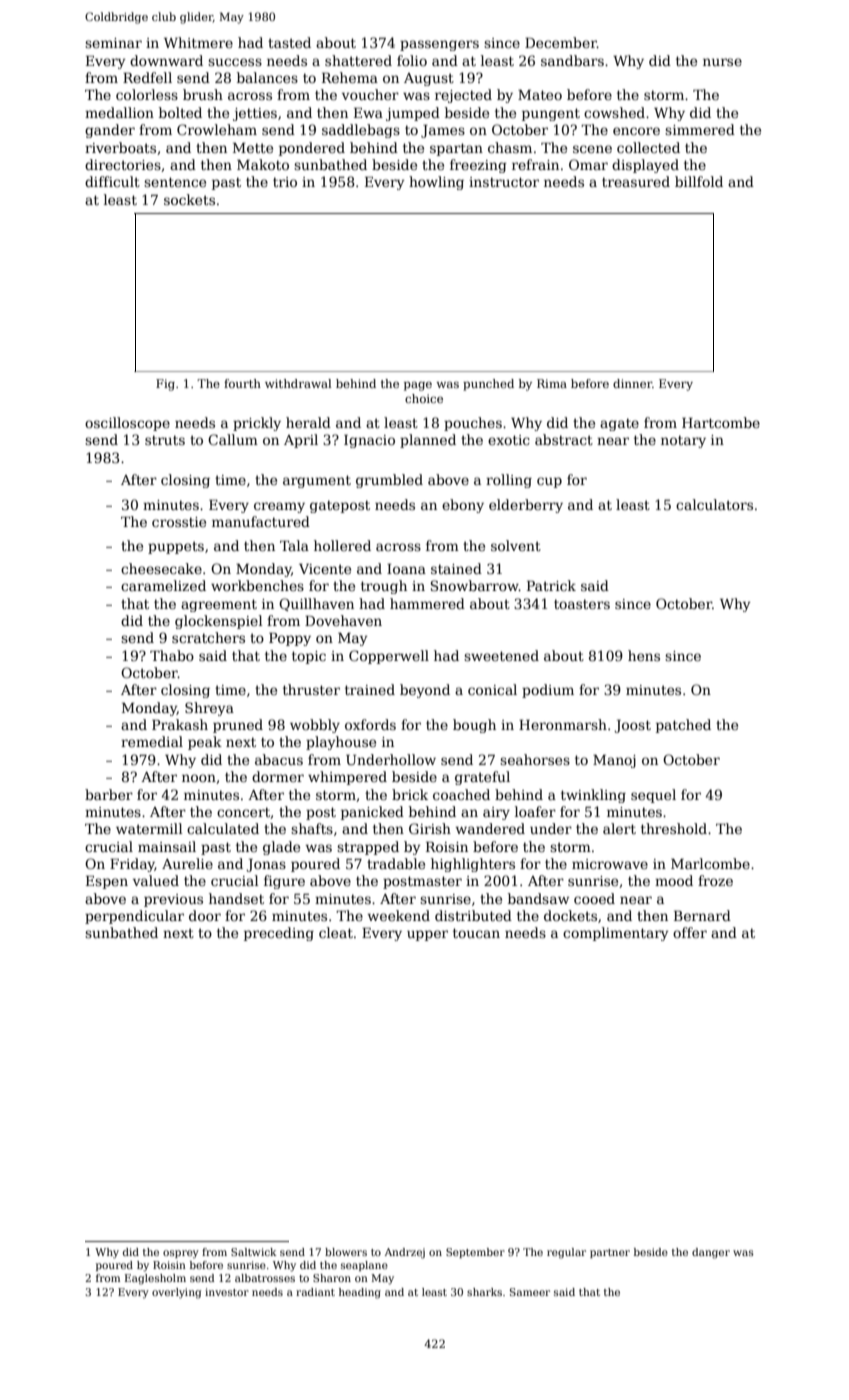 This image has height=1400, width=849. I want to click on freezing, so click(478, 166).
